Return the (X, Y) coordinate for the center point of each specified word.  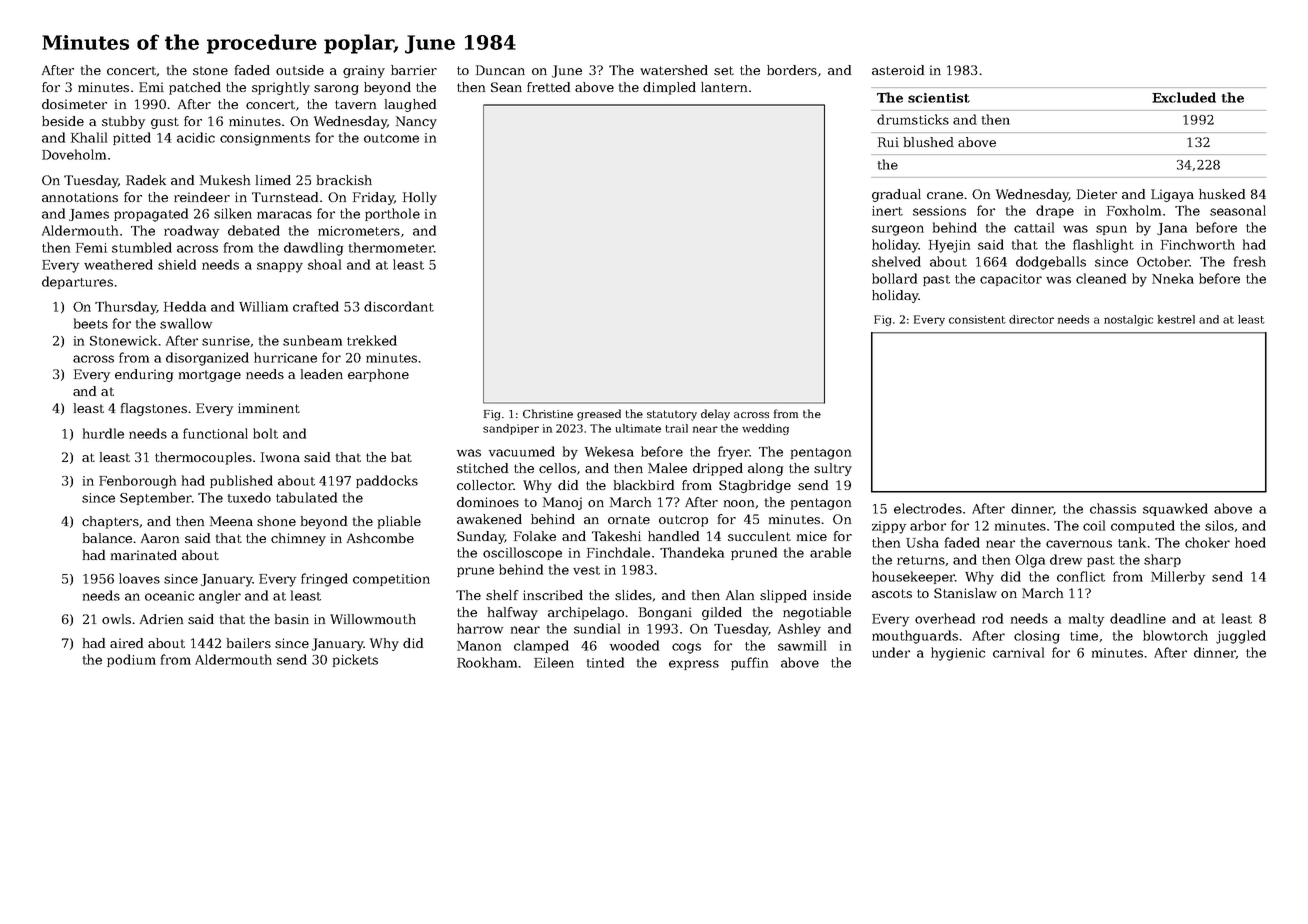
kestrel (1176, 319)
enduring (144, 375)
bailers (249, 643)
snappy (280, 267)
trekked (372, 340)
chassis (1113, 508)
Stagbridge (755, 486)
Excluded (1184, 97)
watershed (674, 70)
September (156, 498)
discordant (399, 306)
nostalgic (1128, 320)
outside (300, 70)
